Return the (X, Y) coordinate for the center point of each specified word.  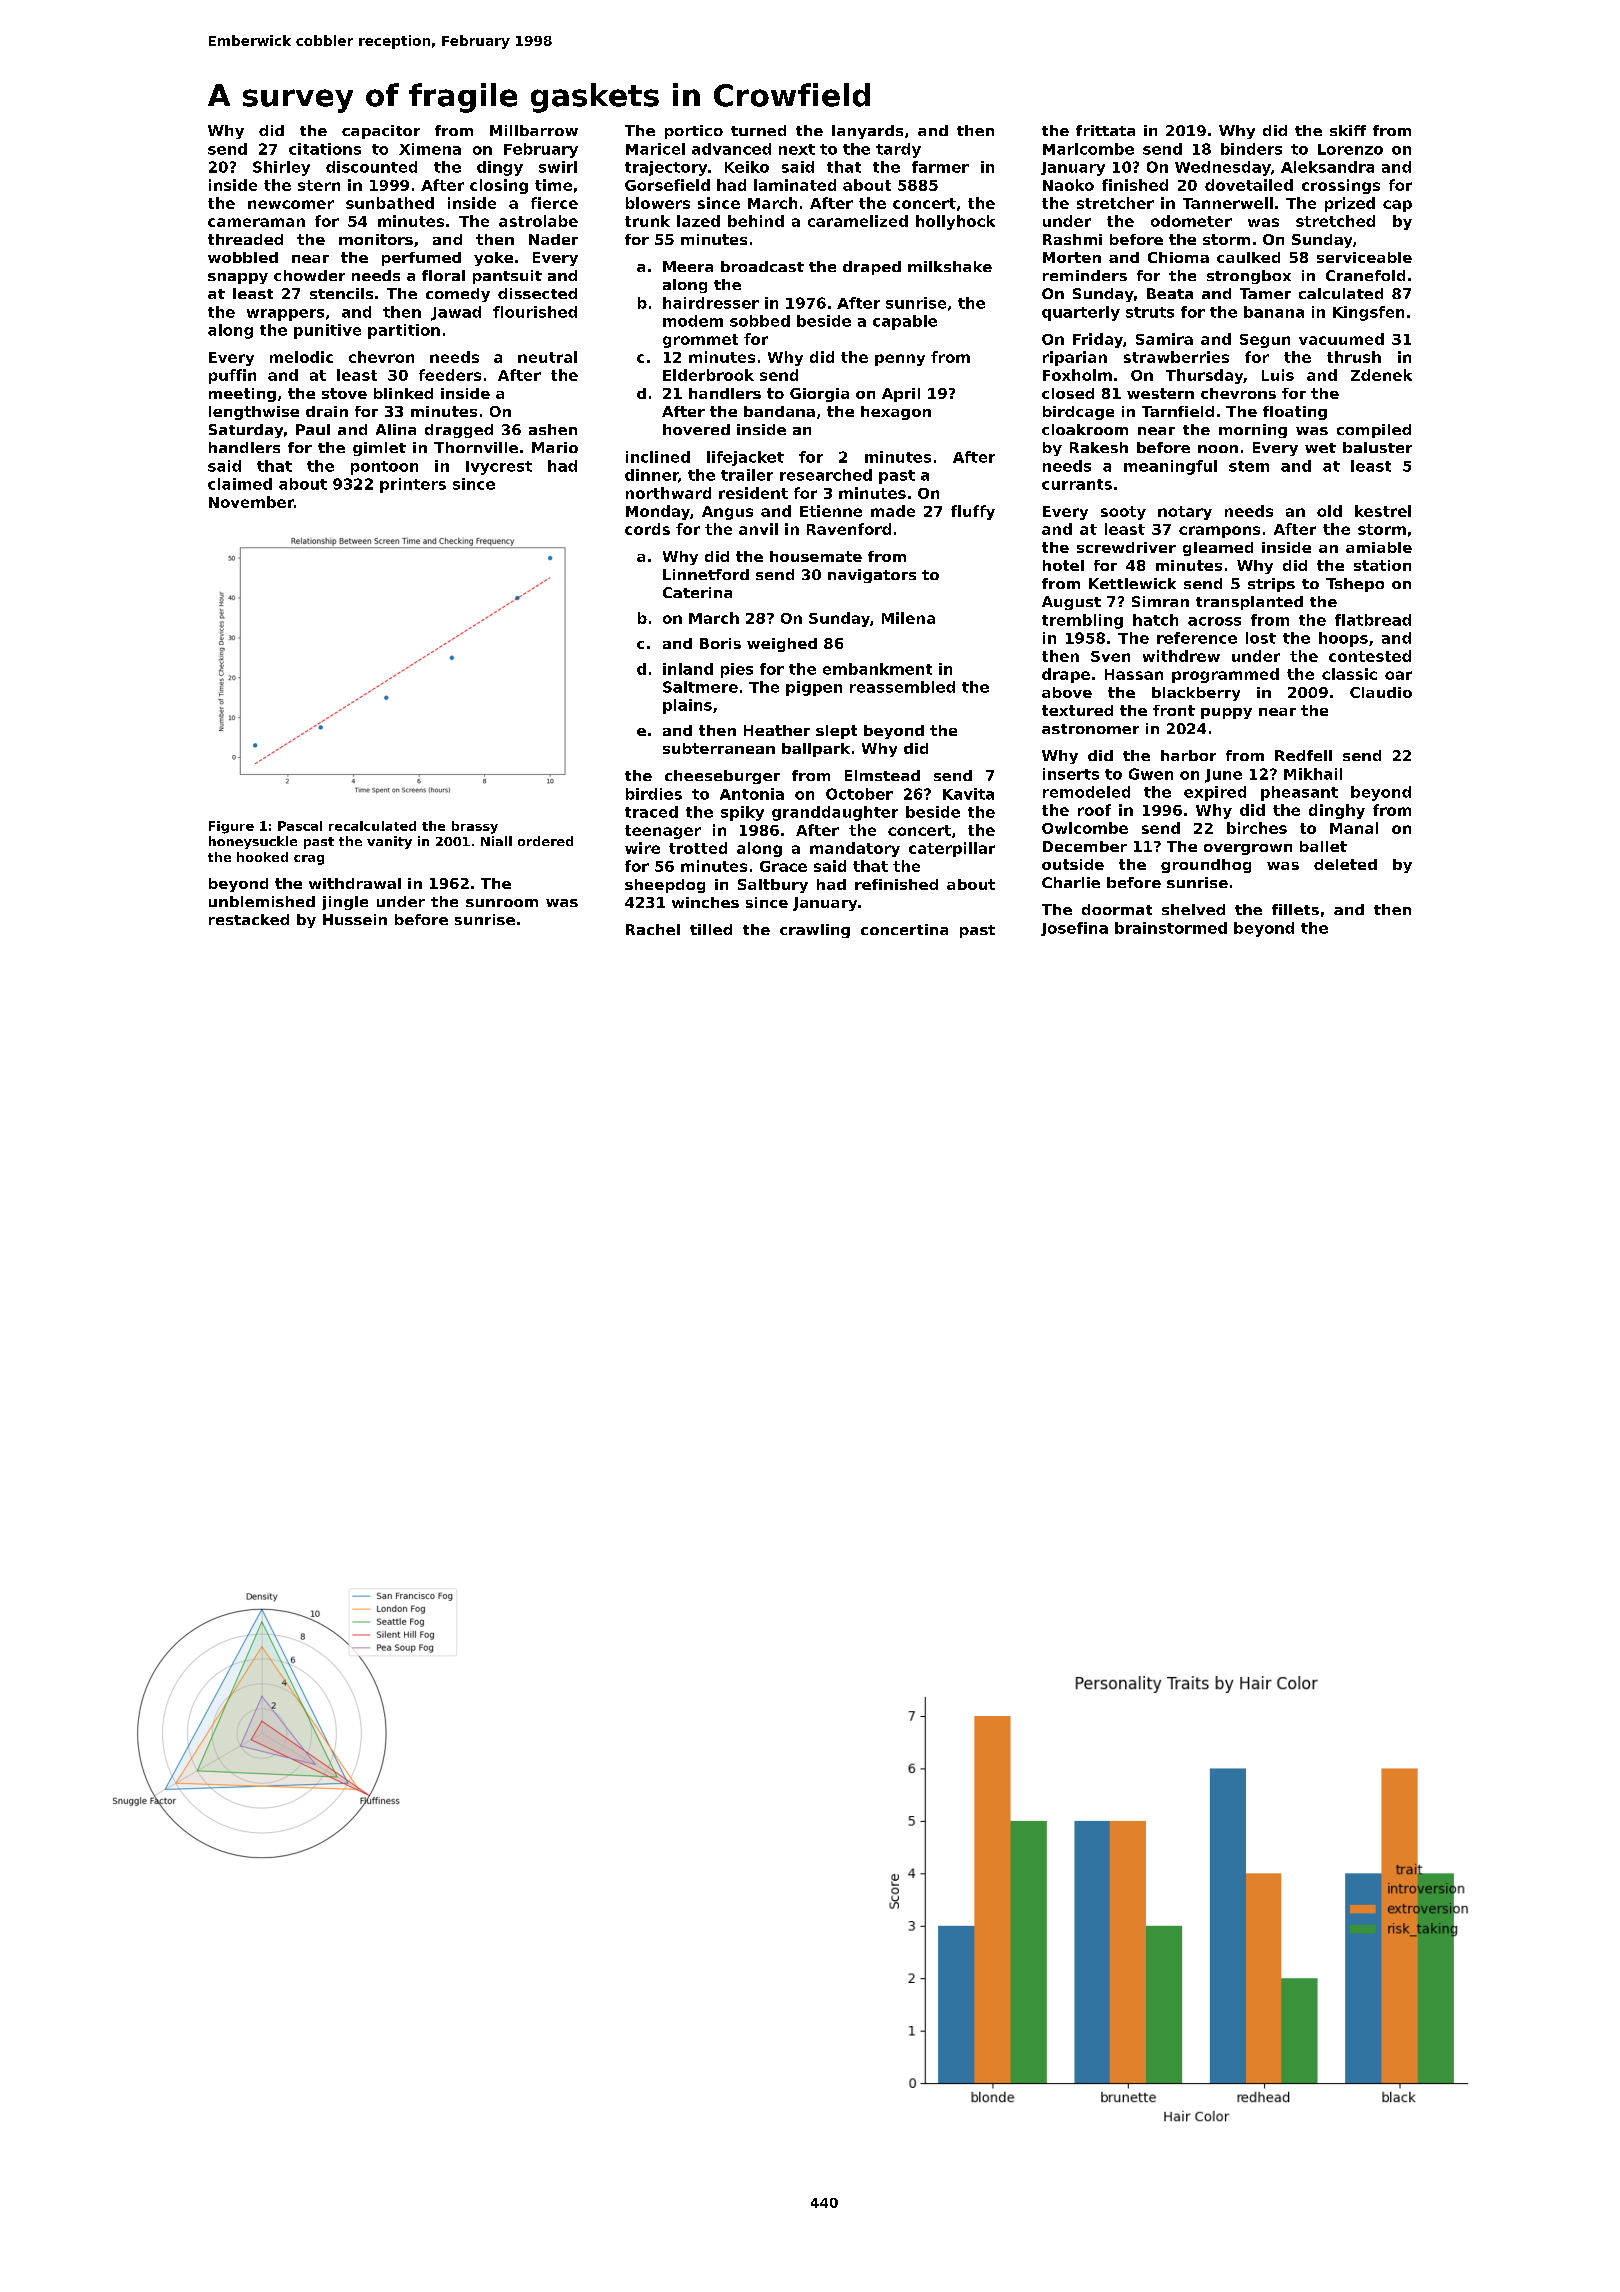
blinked (403, 393)
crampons (1219, 532)
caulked (1248, 257)
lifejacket (745, 458)
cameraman (256, 222)
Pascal (300, 826)
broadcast (762, 266)
